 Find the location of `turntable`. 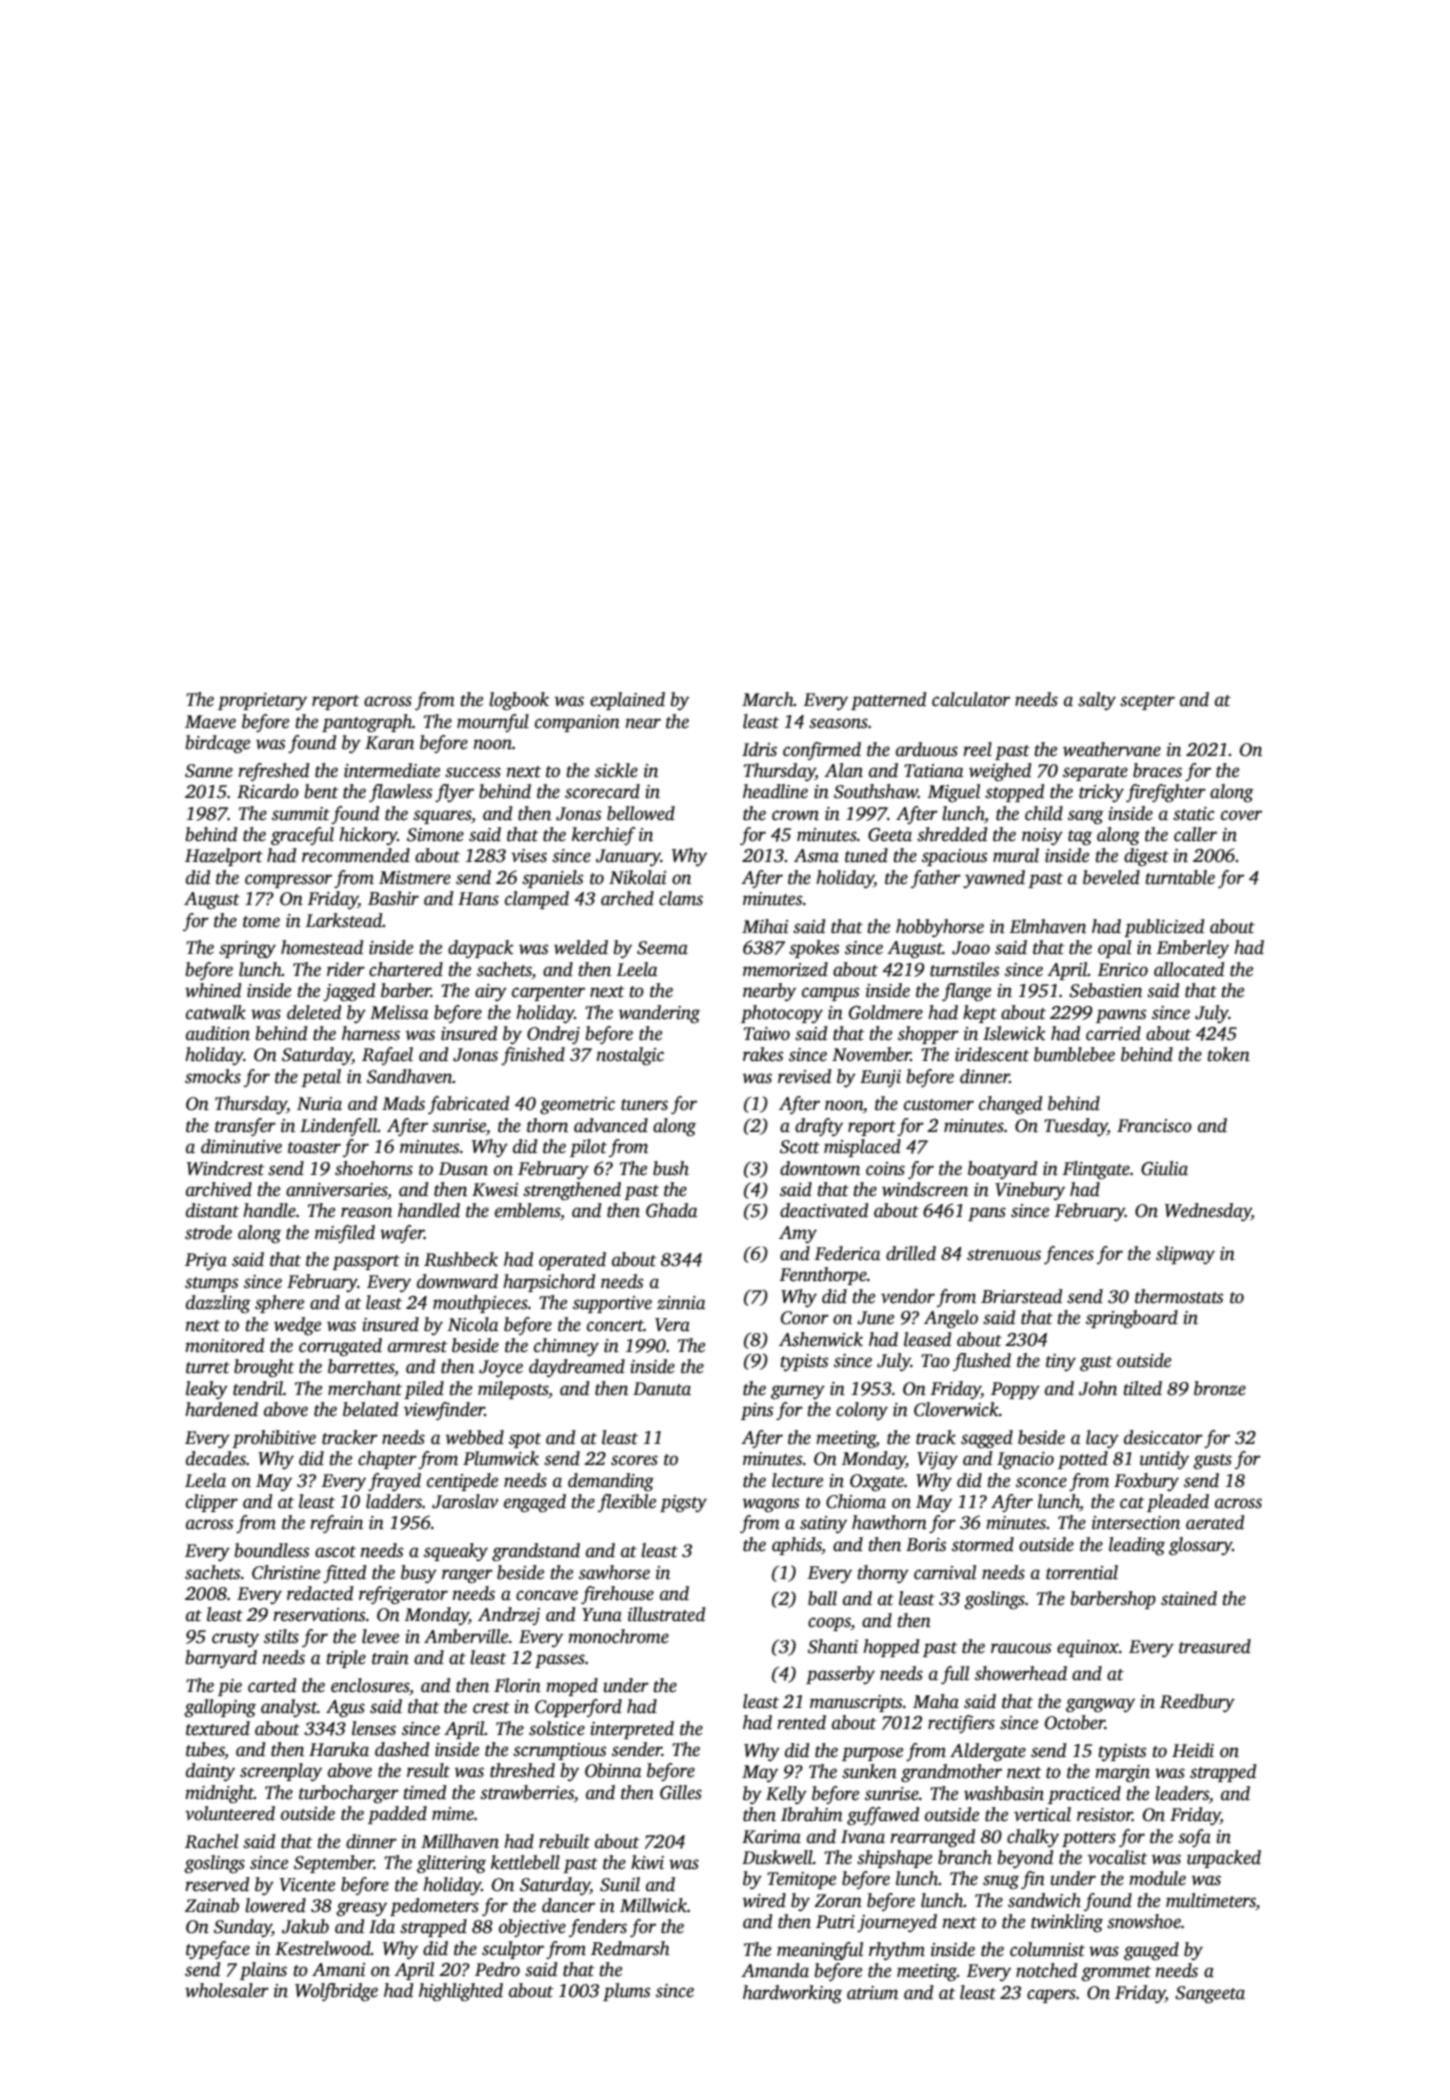

turntable is located at coordinates (1180, 877).
